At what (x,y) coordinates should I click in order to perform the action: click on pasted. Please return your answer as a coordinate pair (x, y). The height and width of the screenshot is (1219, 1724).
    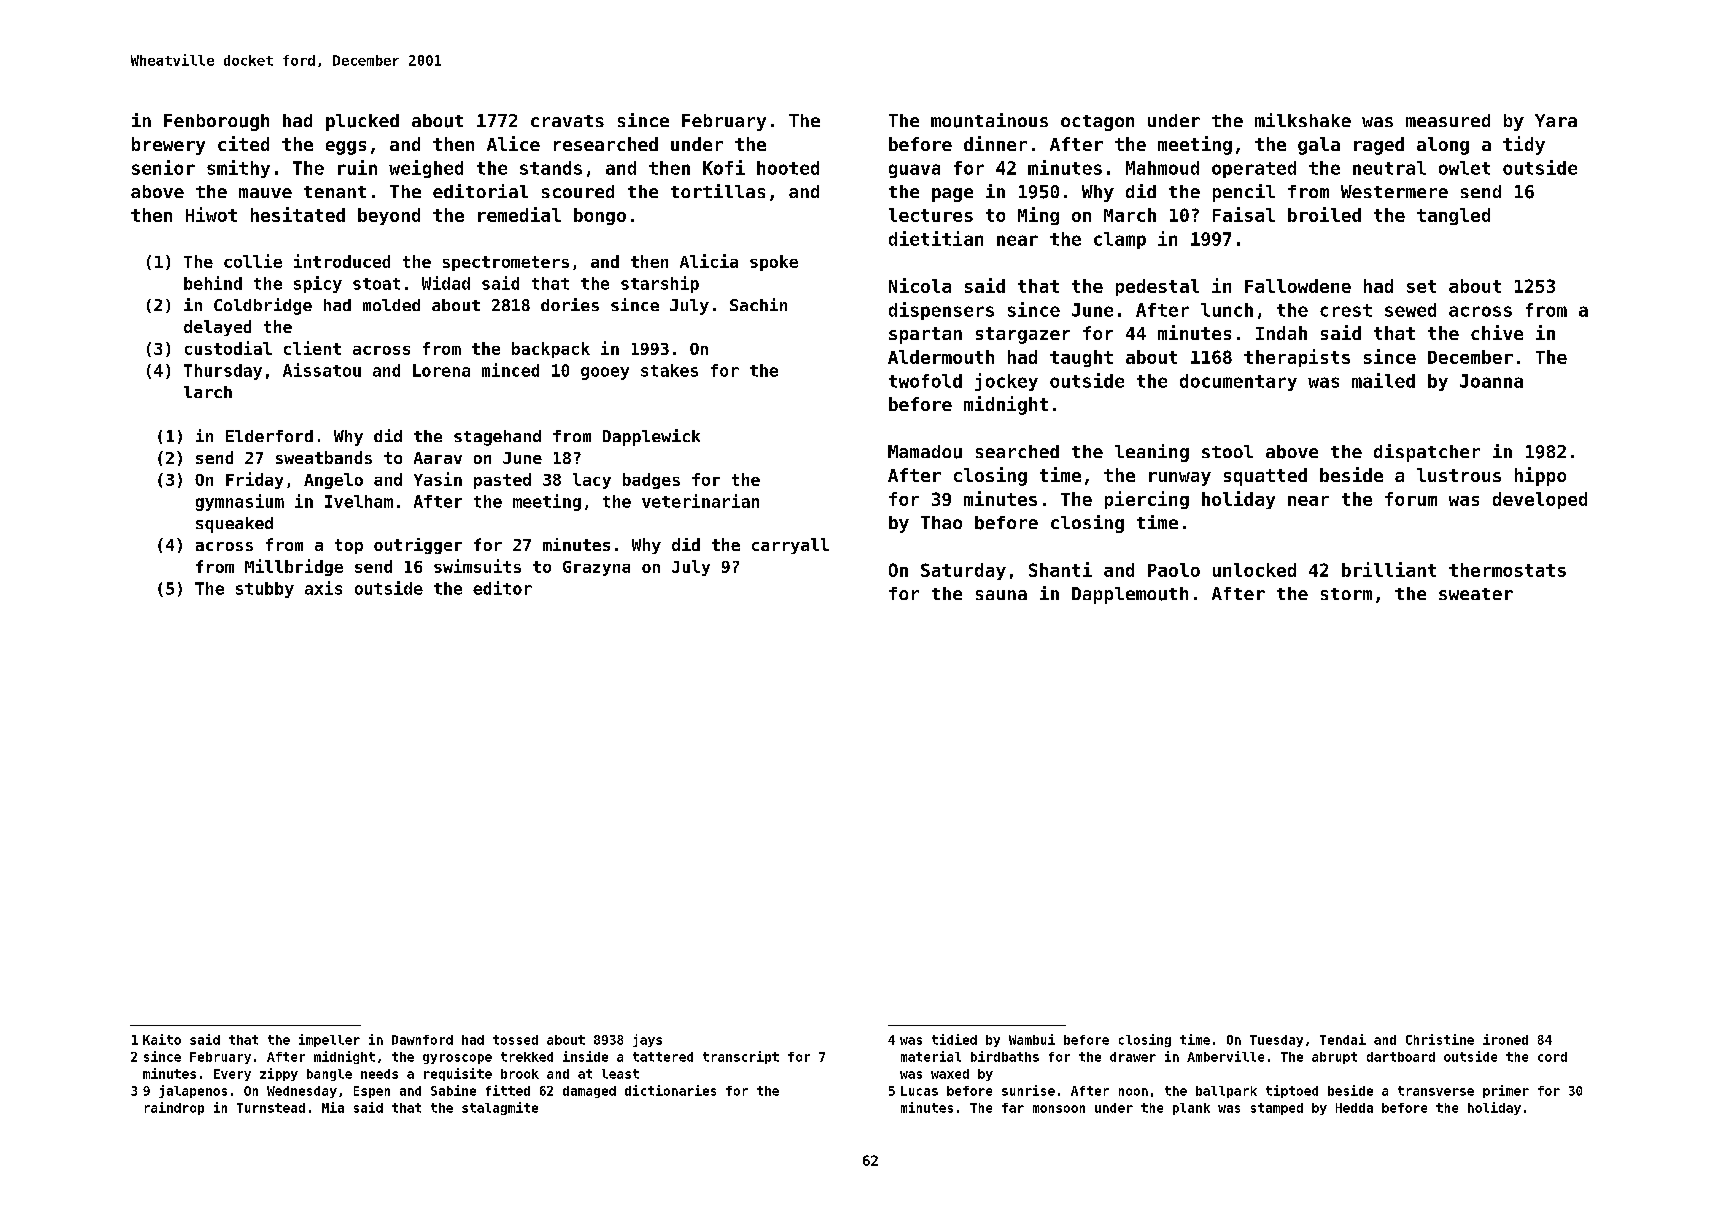
    Looking at the image, I should click on (502, 481).
